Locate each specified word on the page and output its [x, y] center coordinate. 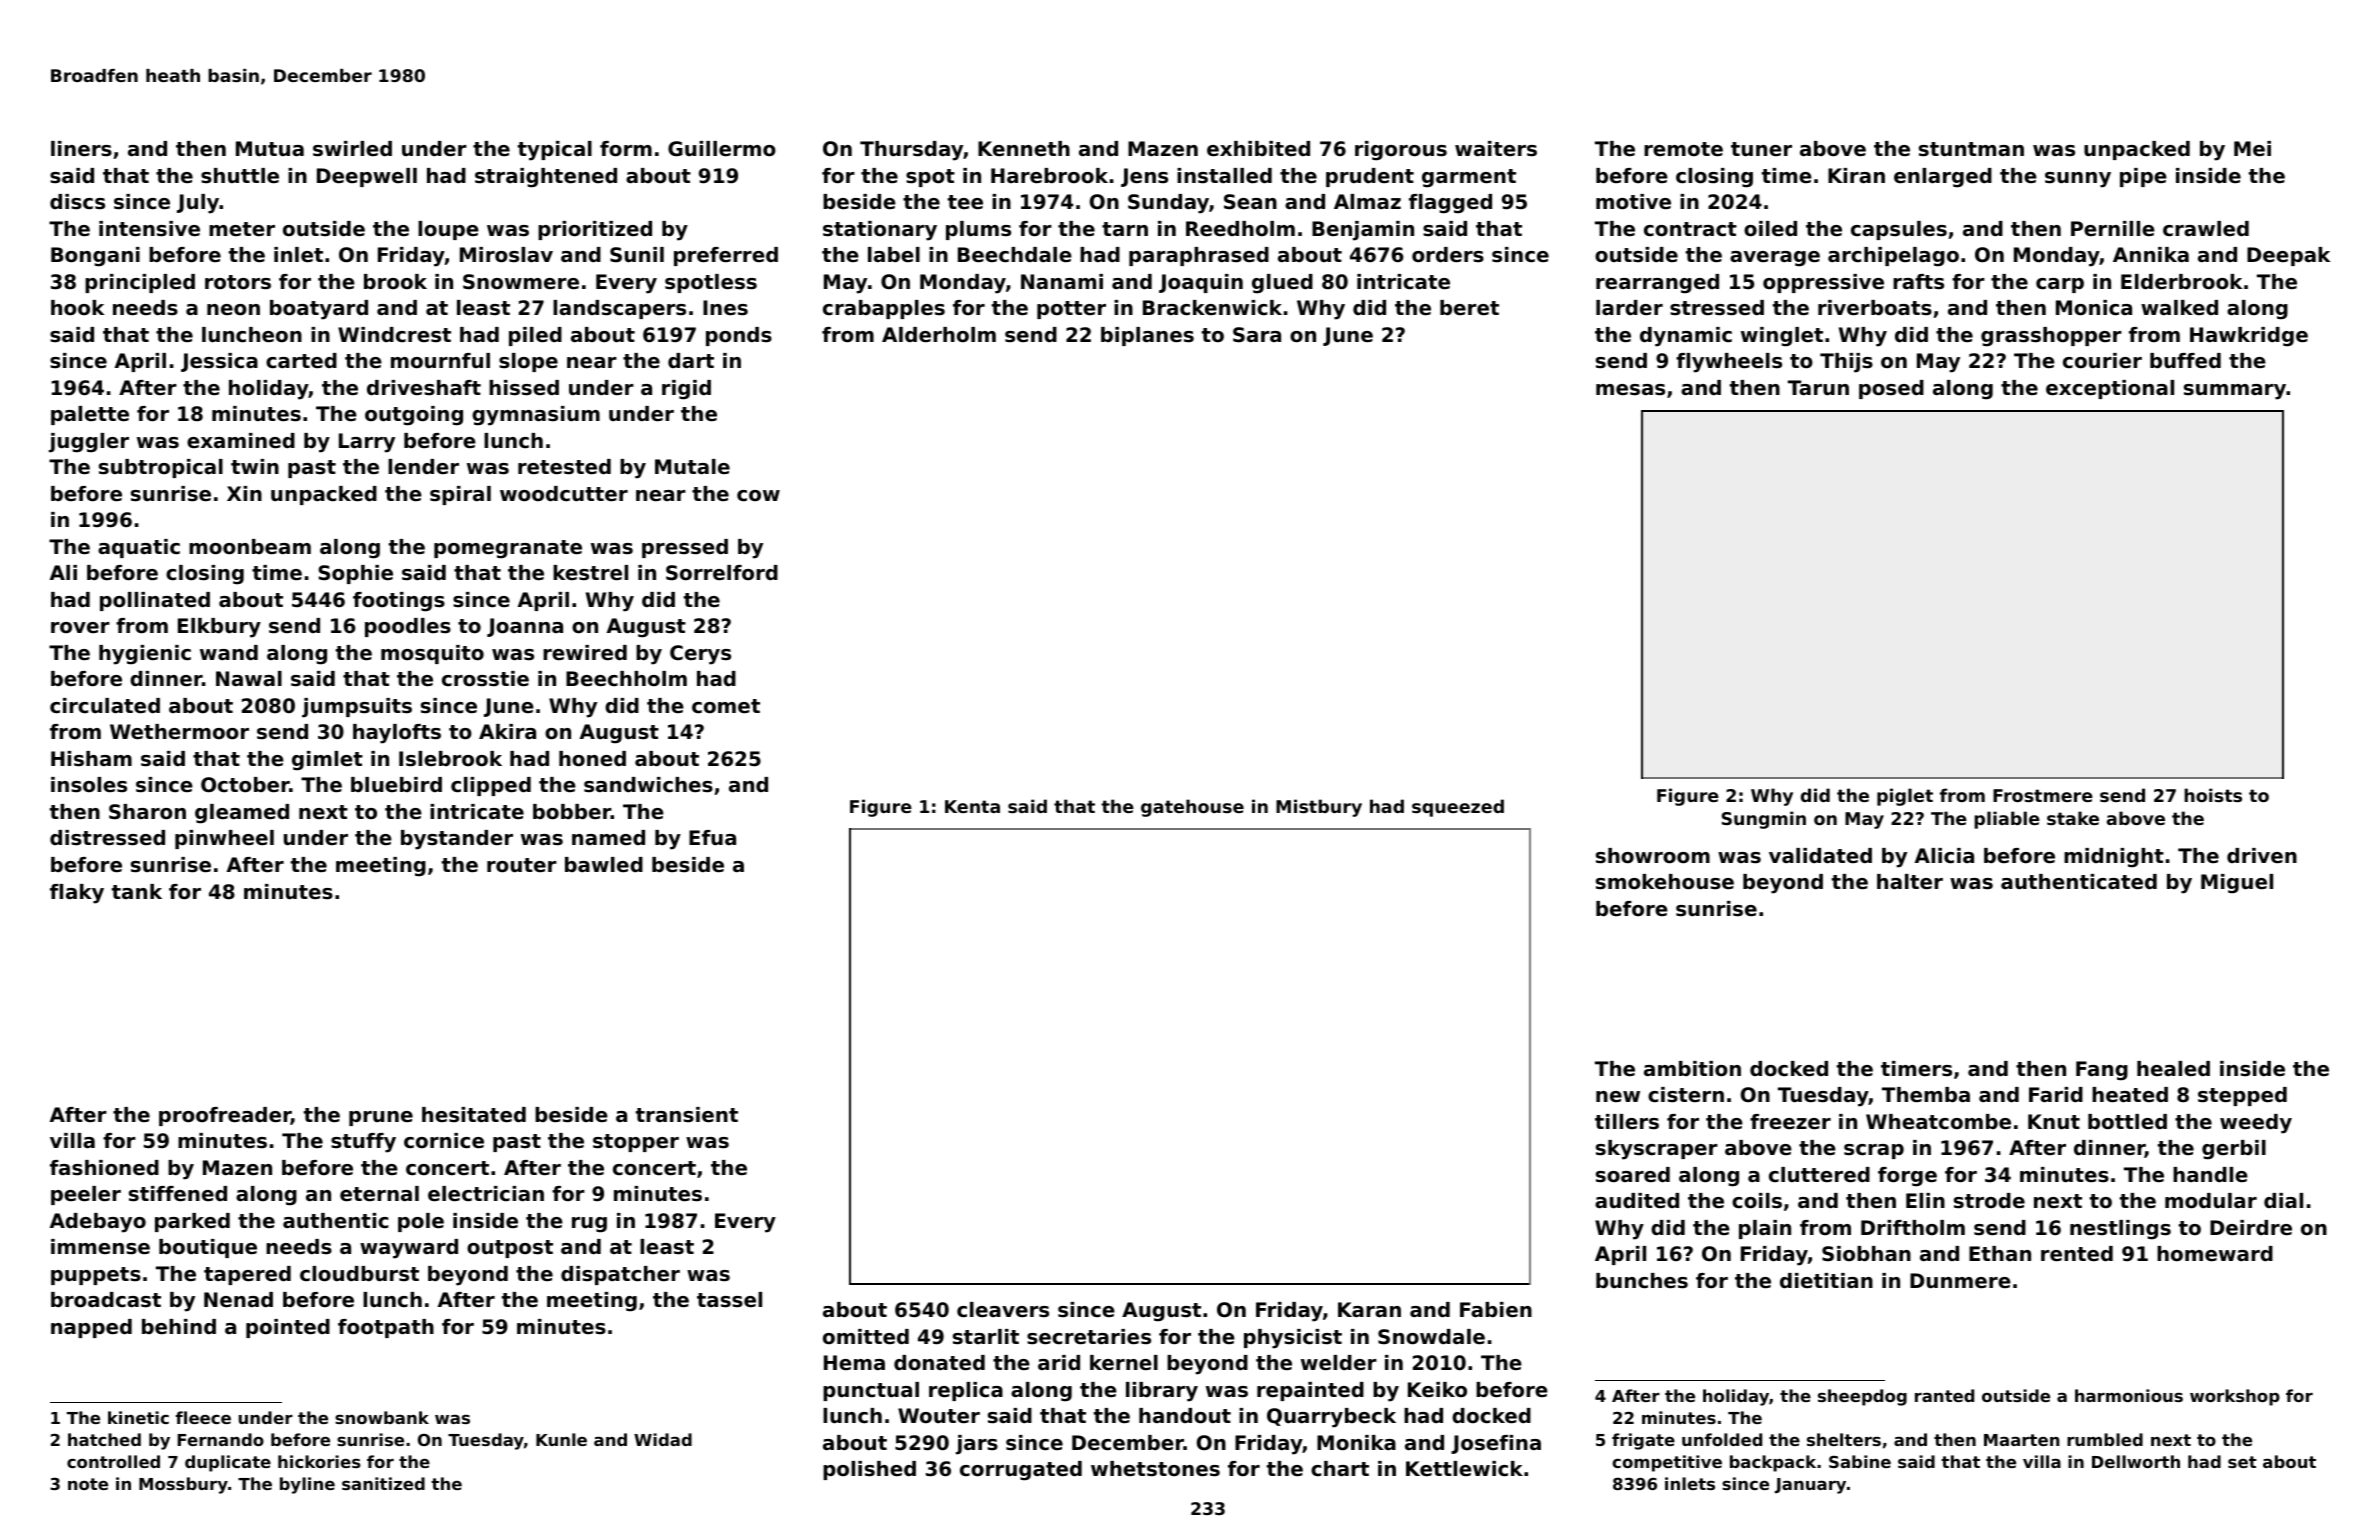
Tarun [1818, 388]
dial [2283, 1200]
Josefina [1496, 1444]
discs [77, 202]
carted [301, 361]
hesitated [474, 1115]
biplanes [1147, 336]
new [1618, 1096]
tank [137, 891]
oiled [1770, 229]
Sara [1257, 335]
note [88, 1484]
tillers [1627, 1122]
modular [2211, 1201]
